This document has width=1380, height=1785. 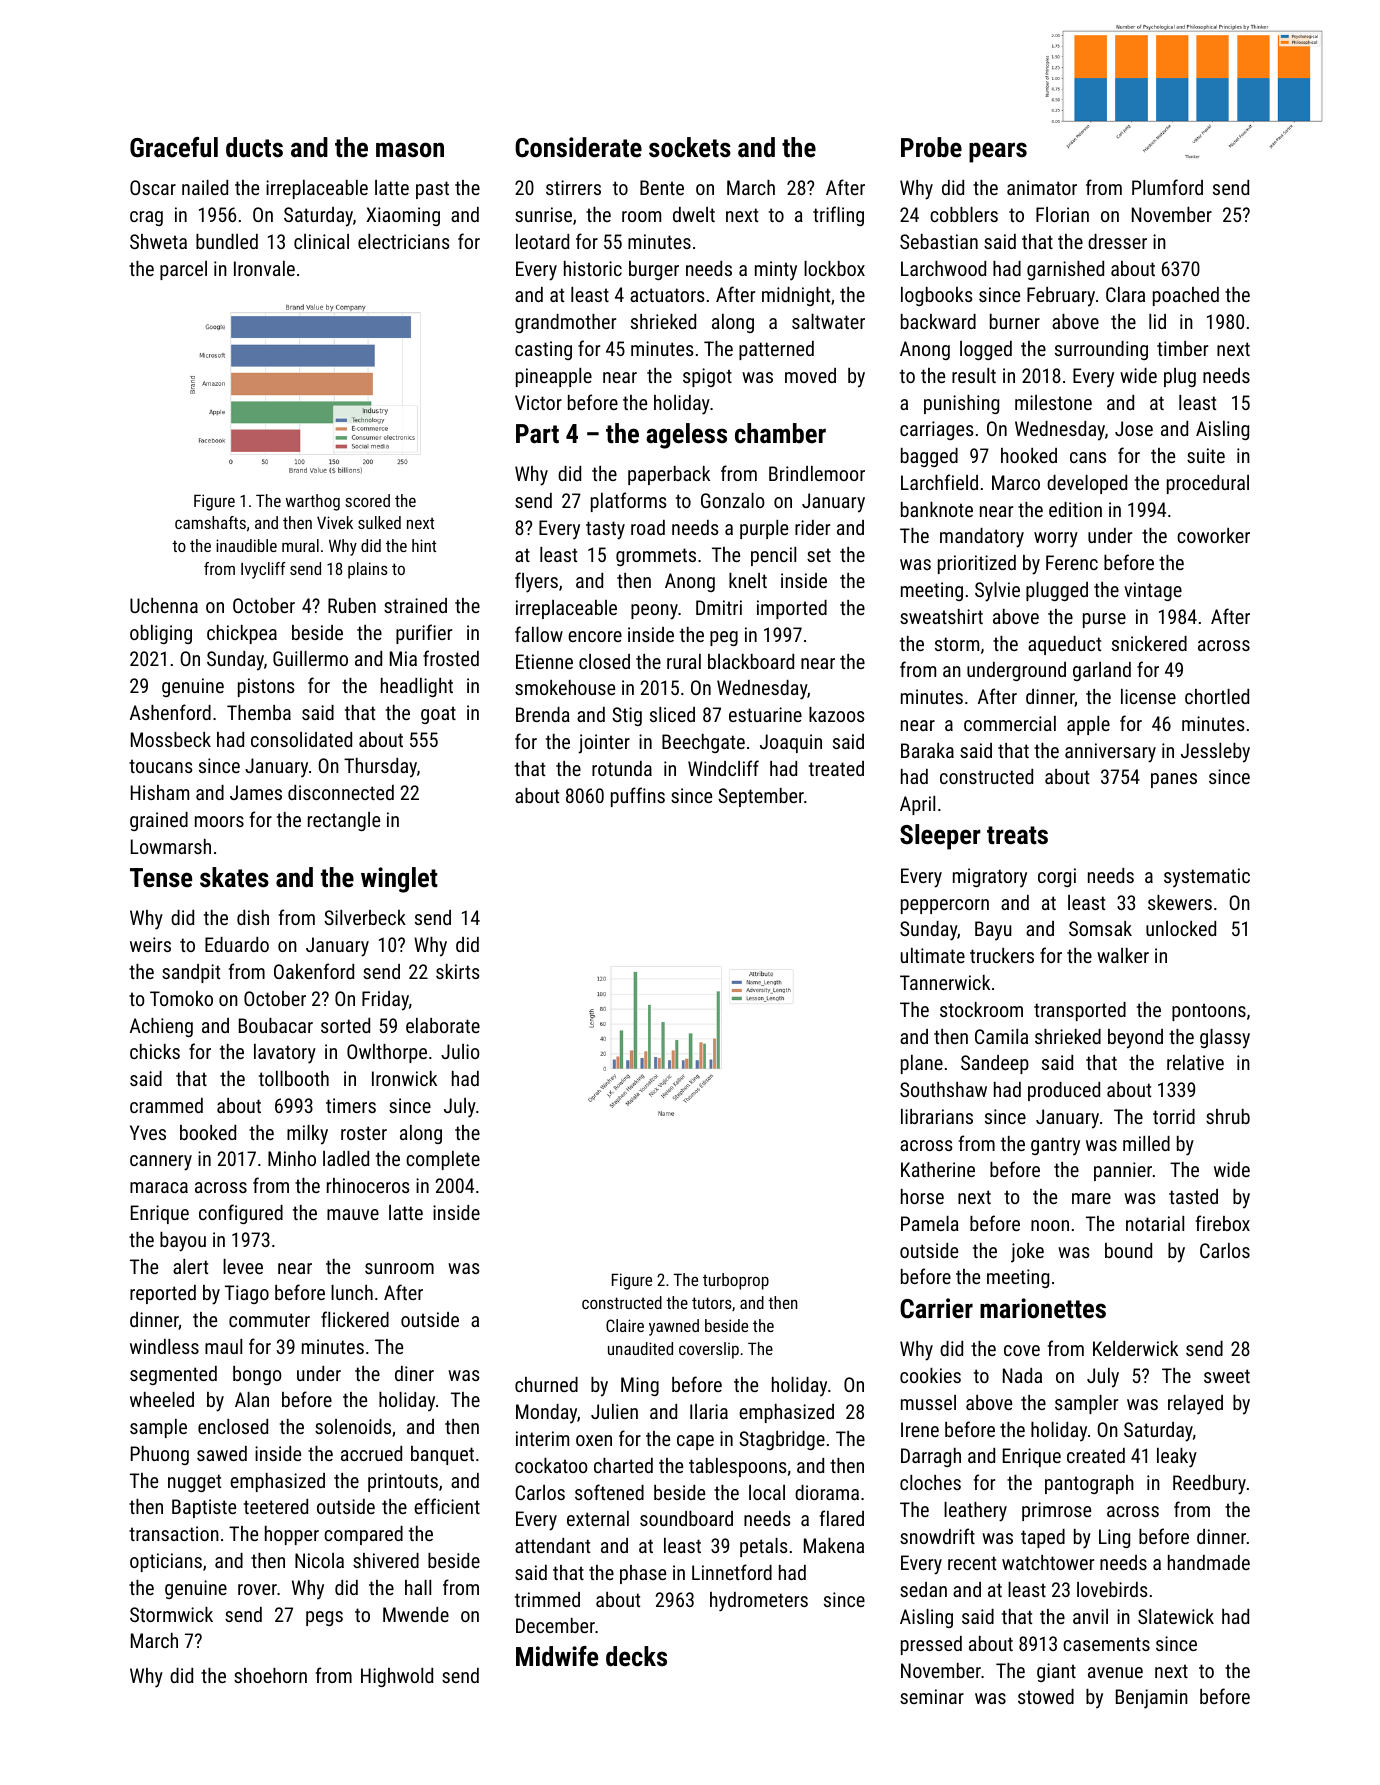 I want to click on dresser, so click(x=1117, y=241).
